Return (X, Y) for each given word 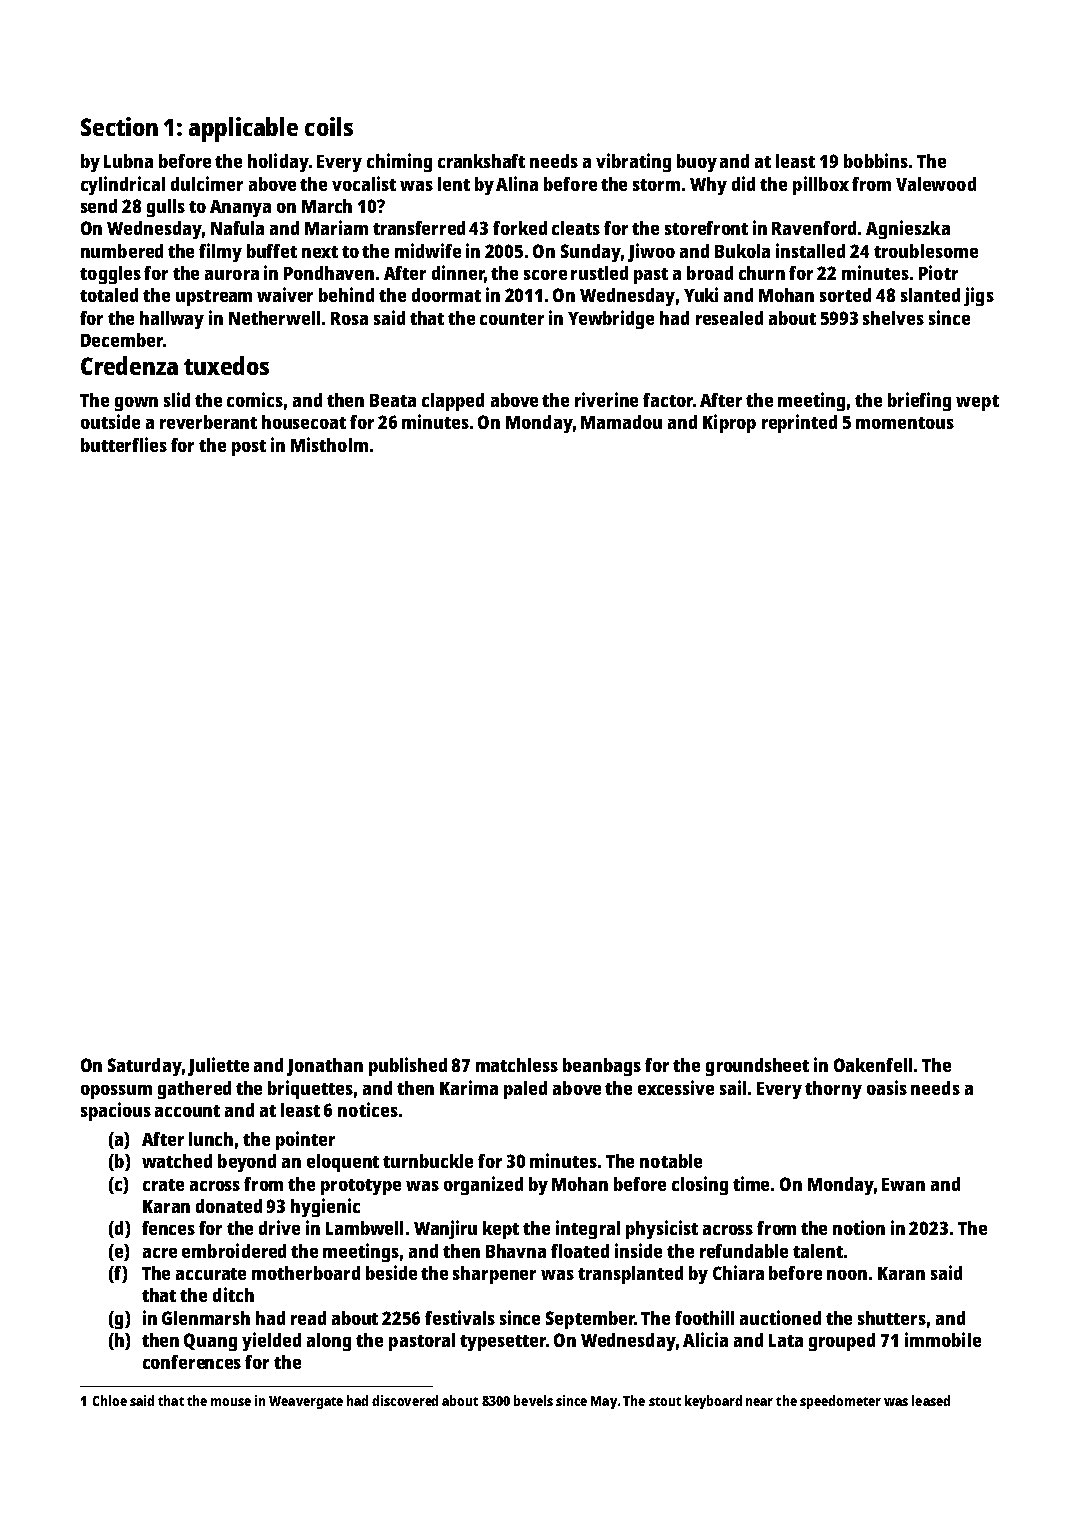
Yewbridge (611, 319)
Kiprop (729, 423)
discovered (405, 1400)
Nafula (237, 228)
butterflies (124, 444)
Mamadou (621, 422)
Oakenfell (873, 1065)
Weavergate (306, 1402)
